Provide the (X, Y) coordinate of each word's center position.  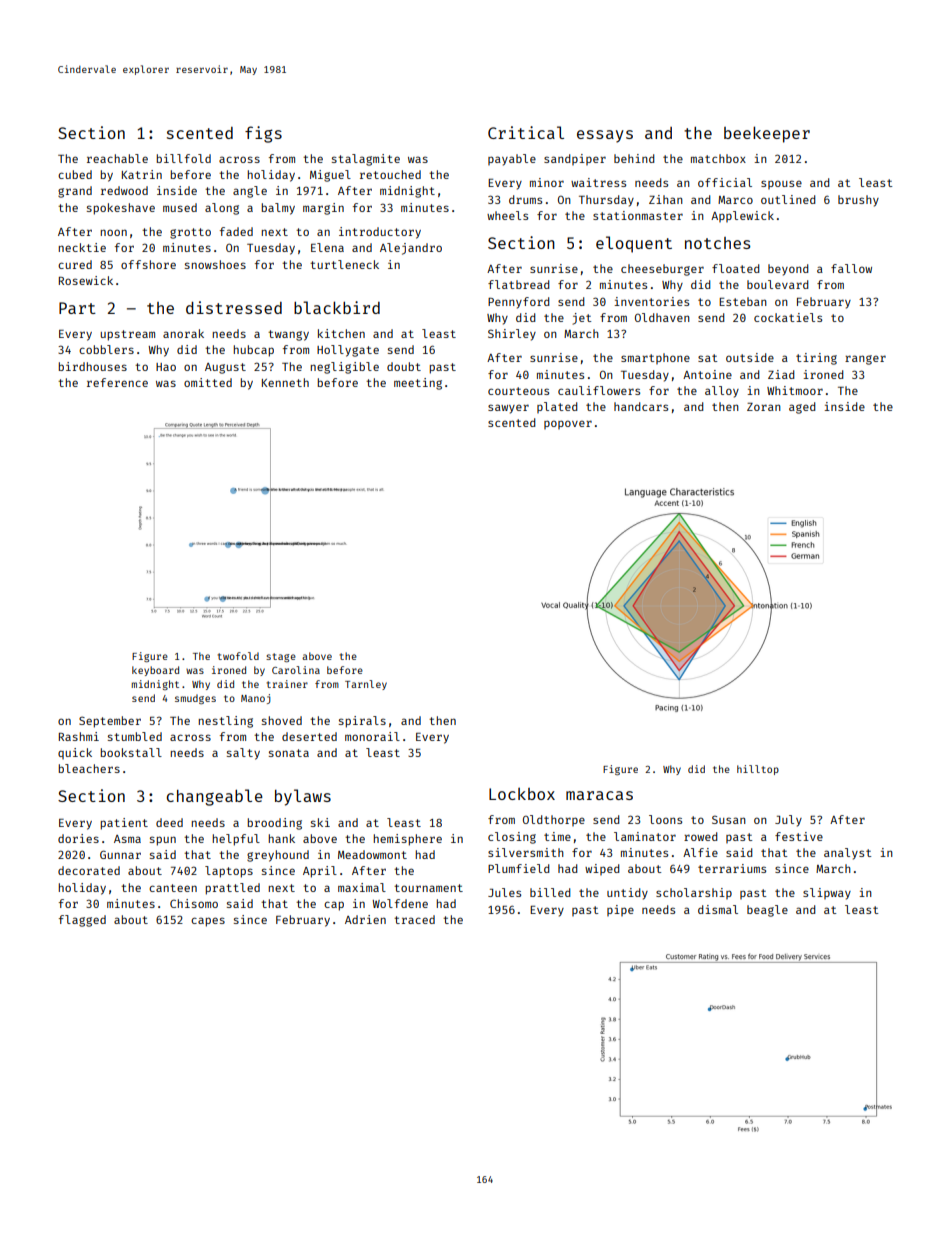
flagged (82, 921)
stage (281, 657)
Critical (526, 132)
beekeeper (767, 134)
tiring (816, 359)
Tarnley (366, 685)
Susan (729, 819)
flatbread (519, 284)
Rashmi (79, 736)
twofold (238, 656)
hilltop (758, 770)
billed (550, 892)
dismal (718, 909)
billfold (183, 158)
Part (77, 308)
